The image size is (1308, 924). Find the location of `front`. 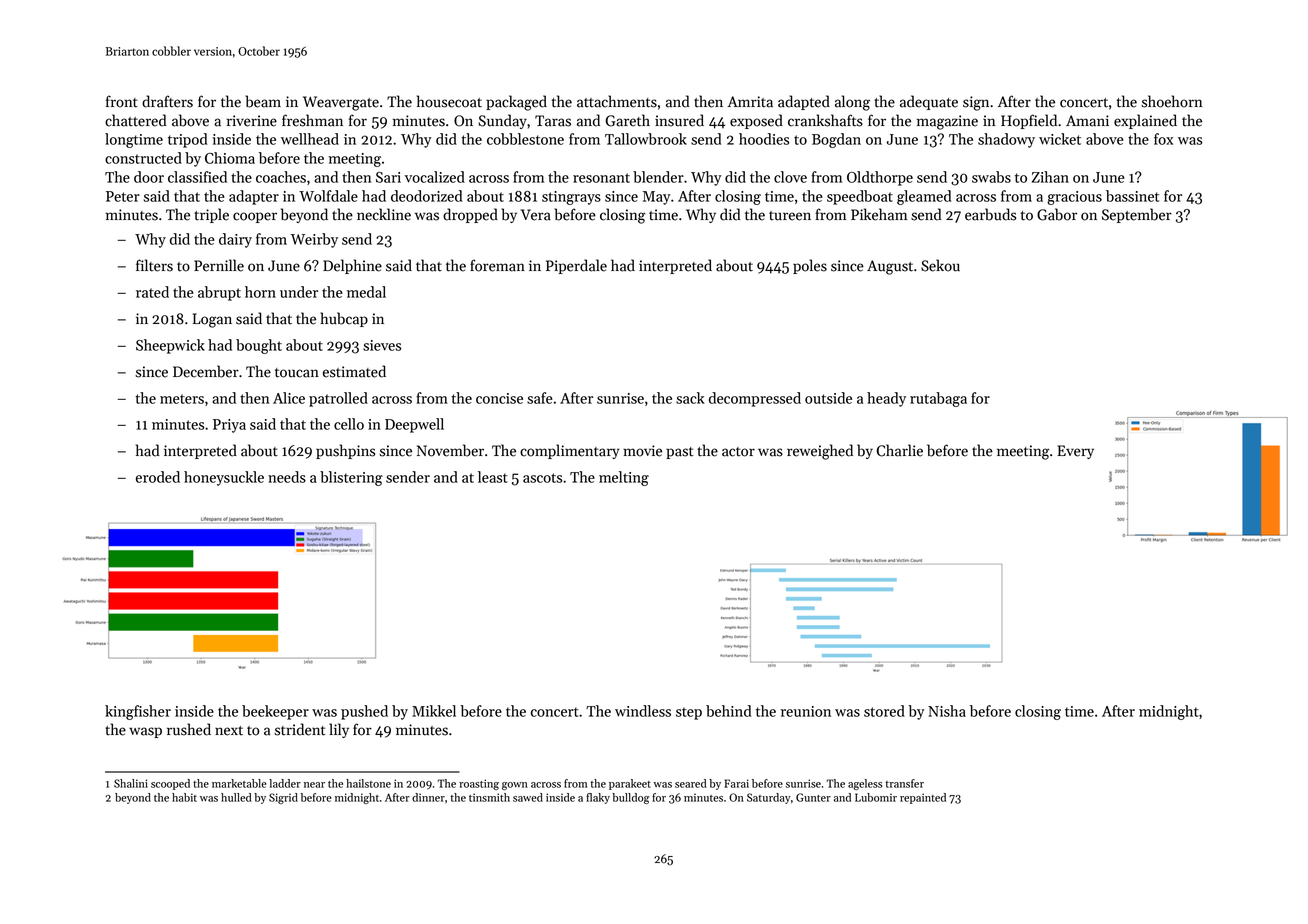

front is located at coordinates (122, 101).
